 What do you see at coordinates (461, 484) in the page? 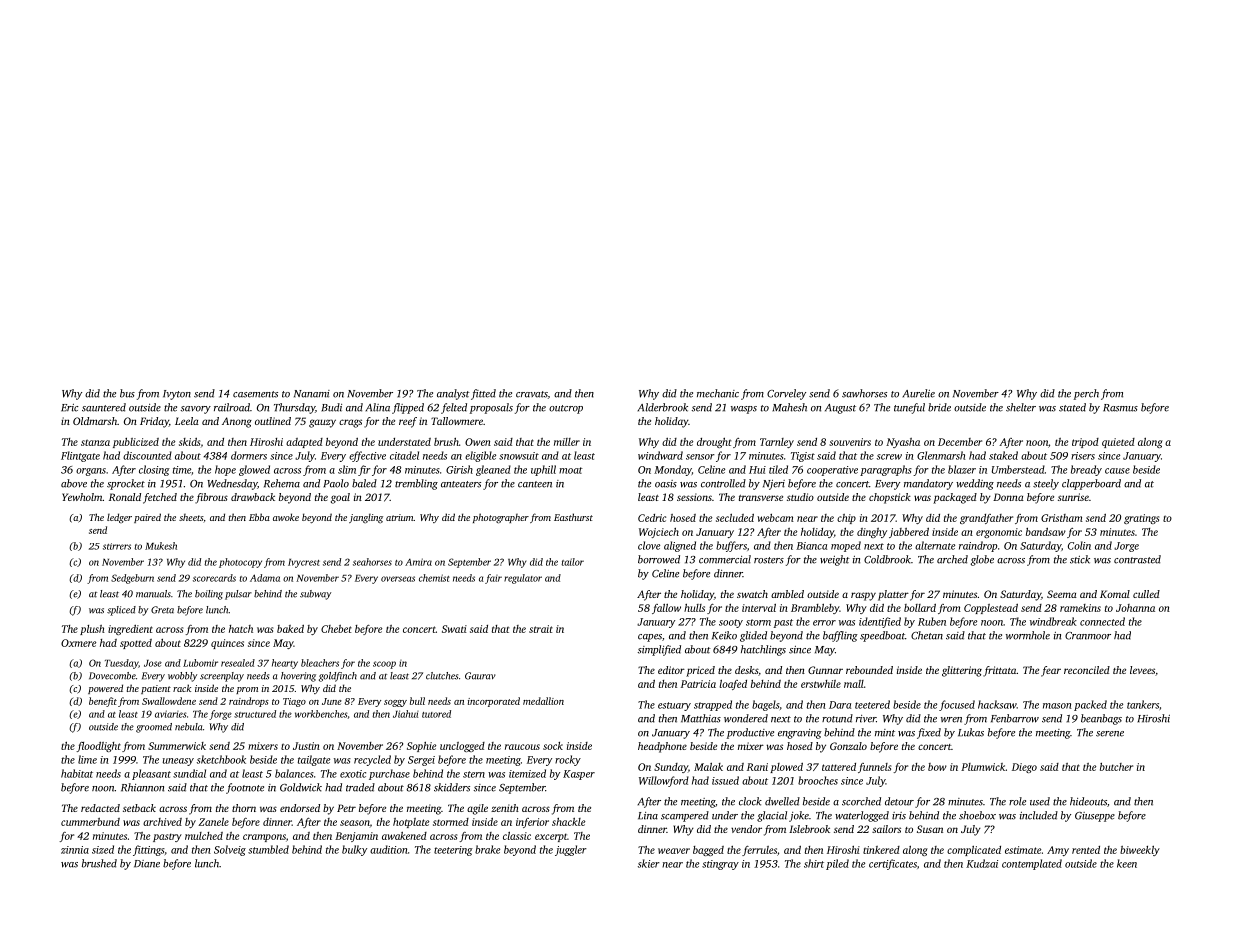
I see `anteaters` at bounding box center [461, 484].
